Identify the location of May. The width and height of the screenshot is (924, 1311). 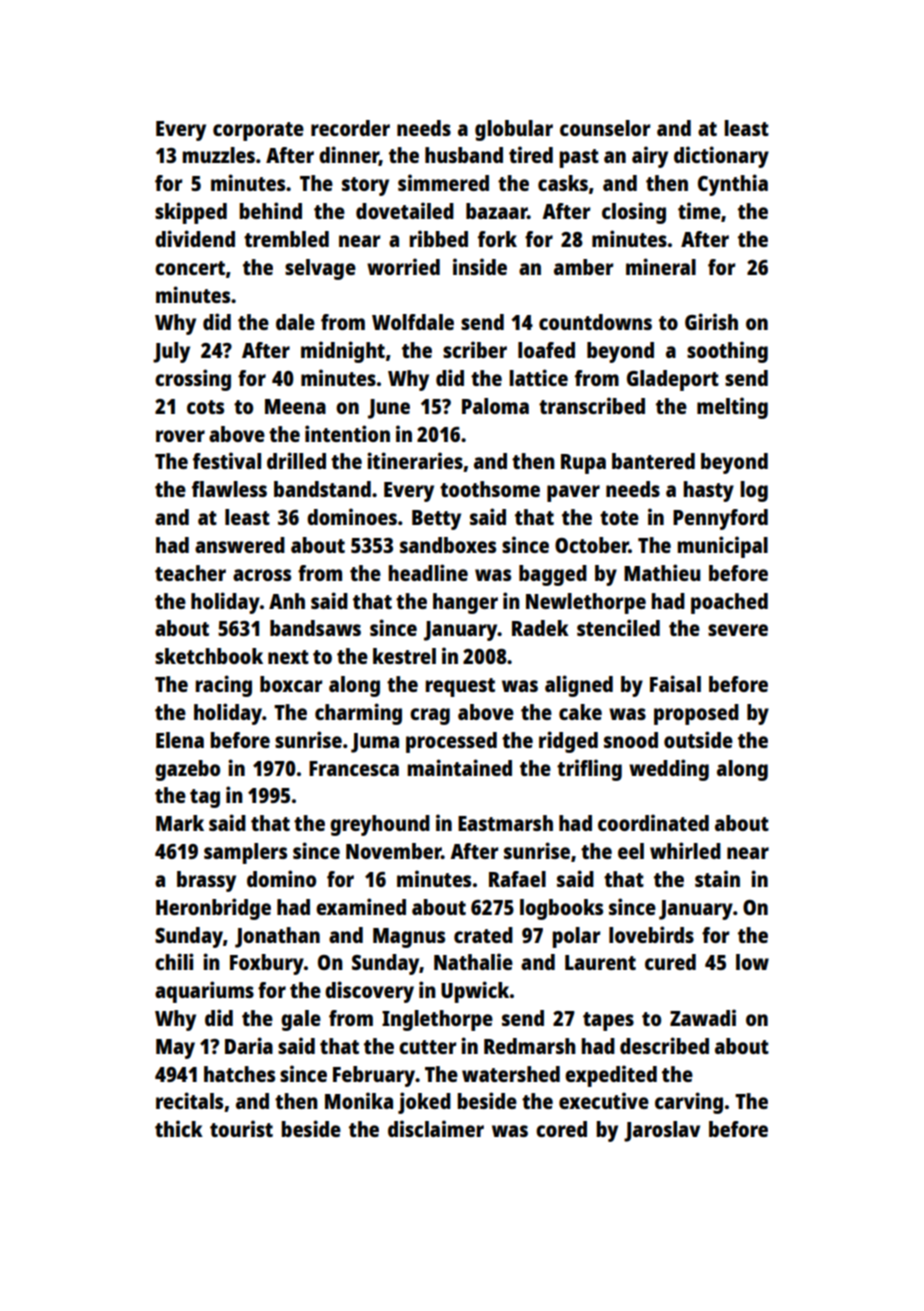
(175, 1049).
